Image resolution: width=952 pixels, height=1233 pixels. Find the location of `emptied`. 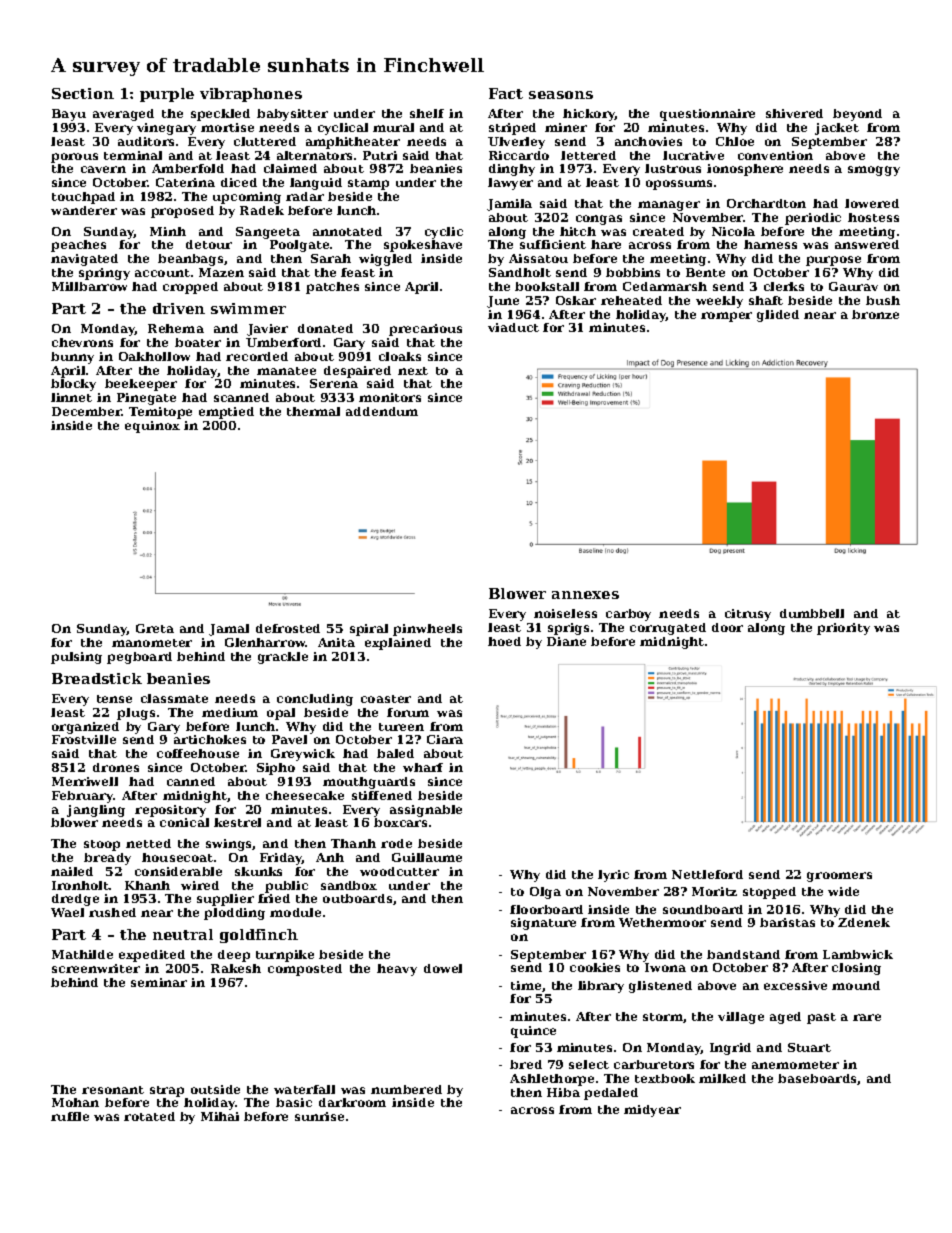

emptied is located at coordinates (226, 413).
